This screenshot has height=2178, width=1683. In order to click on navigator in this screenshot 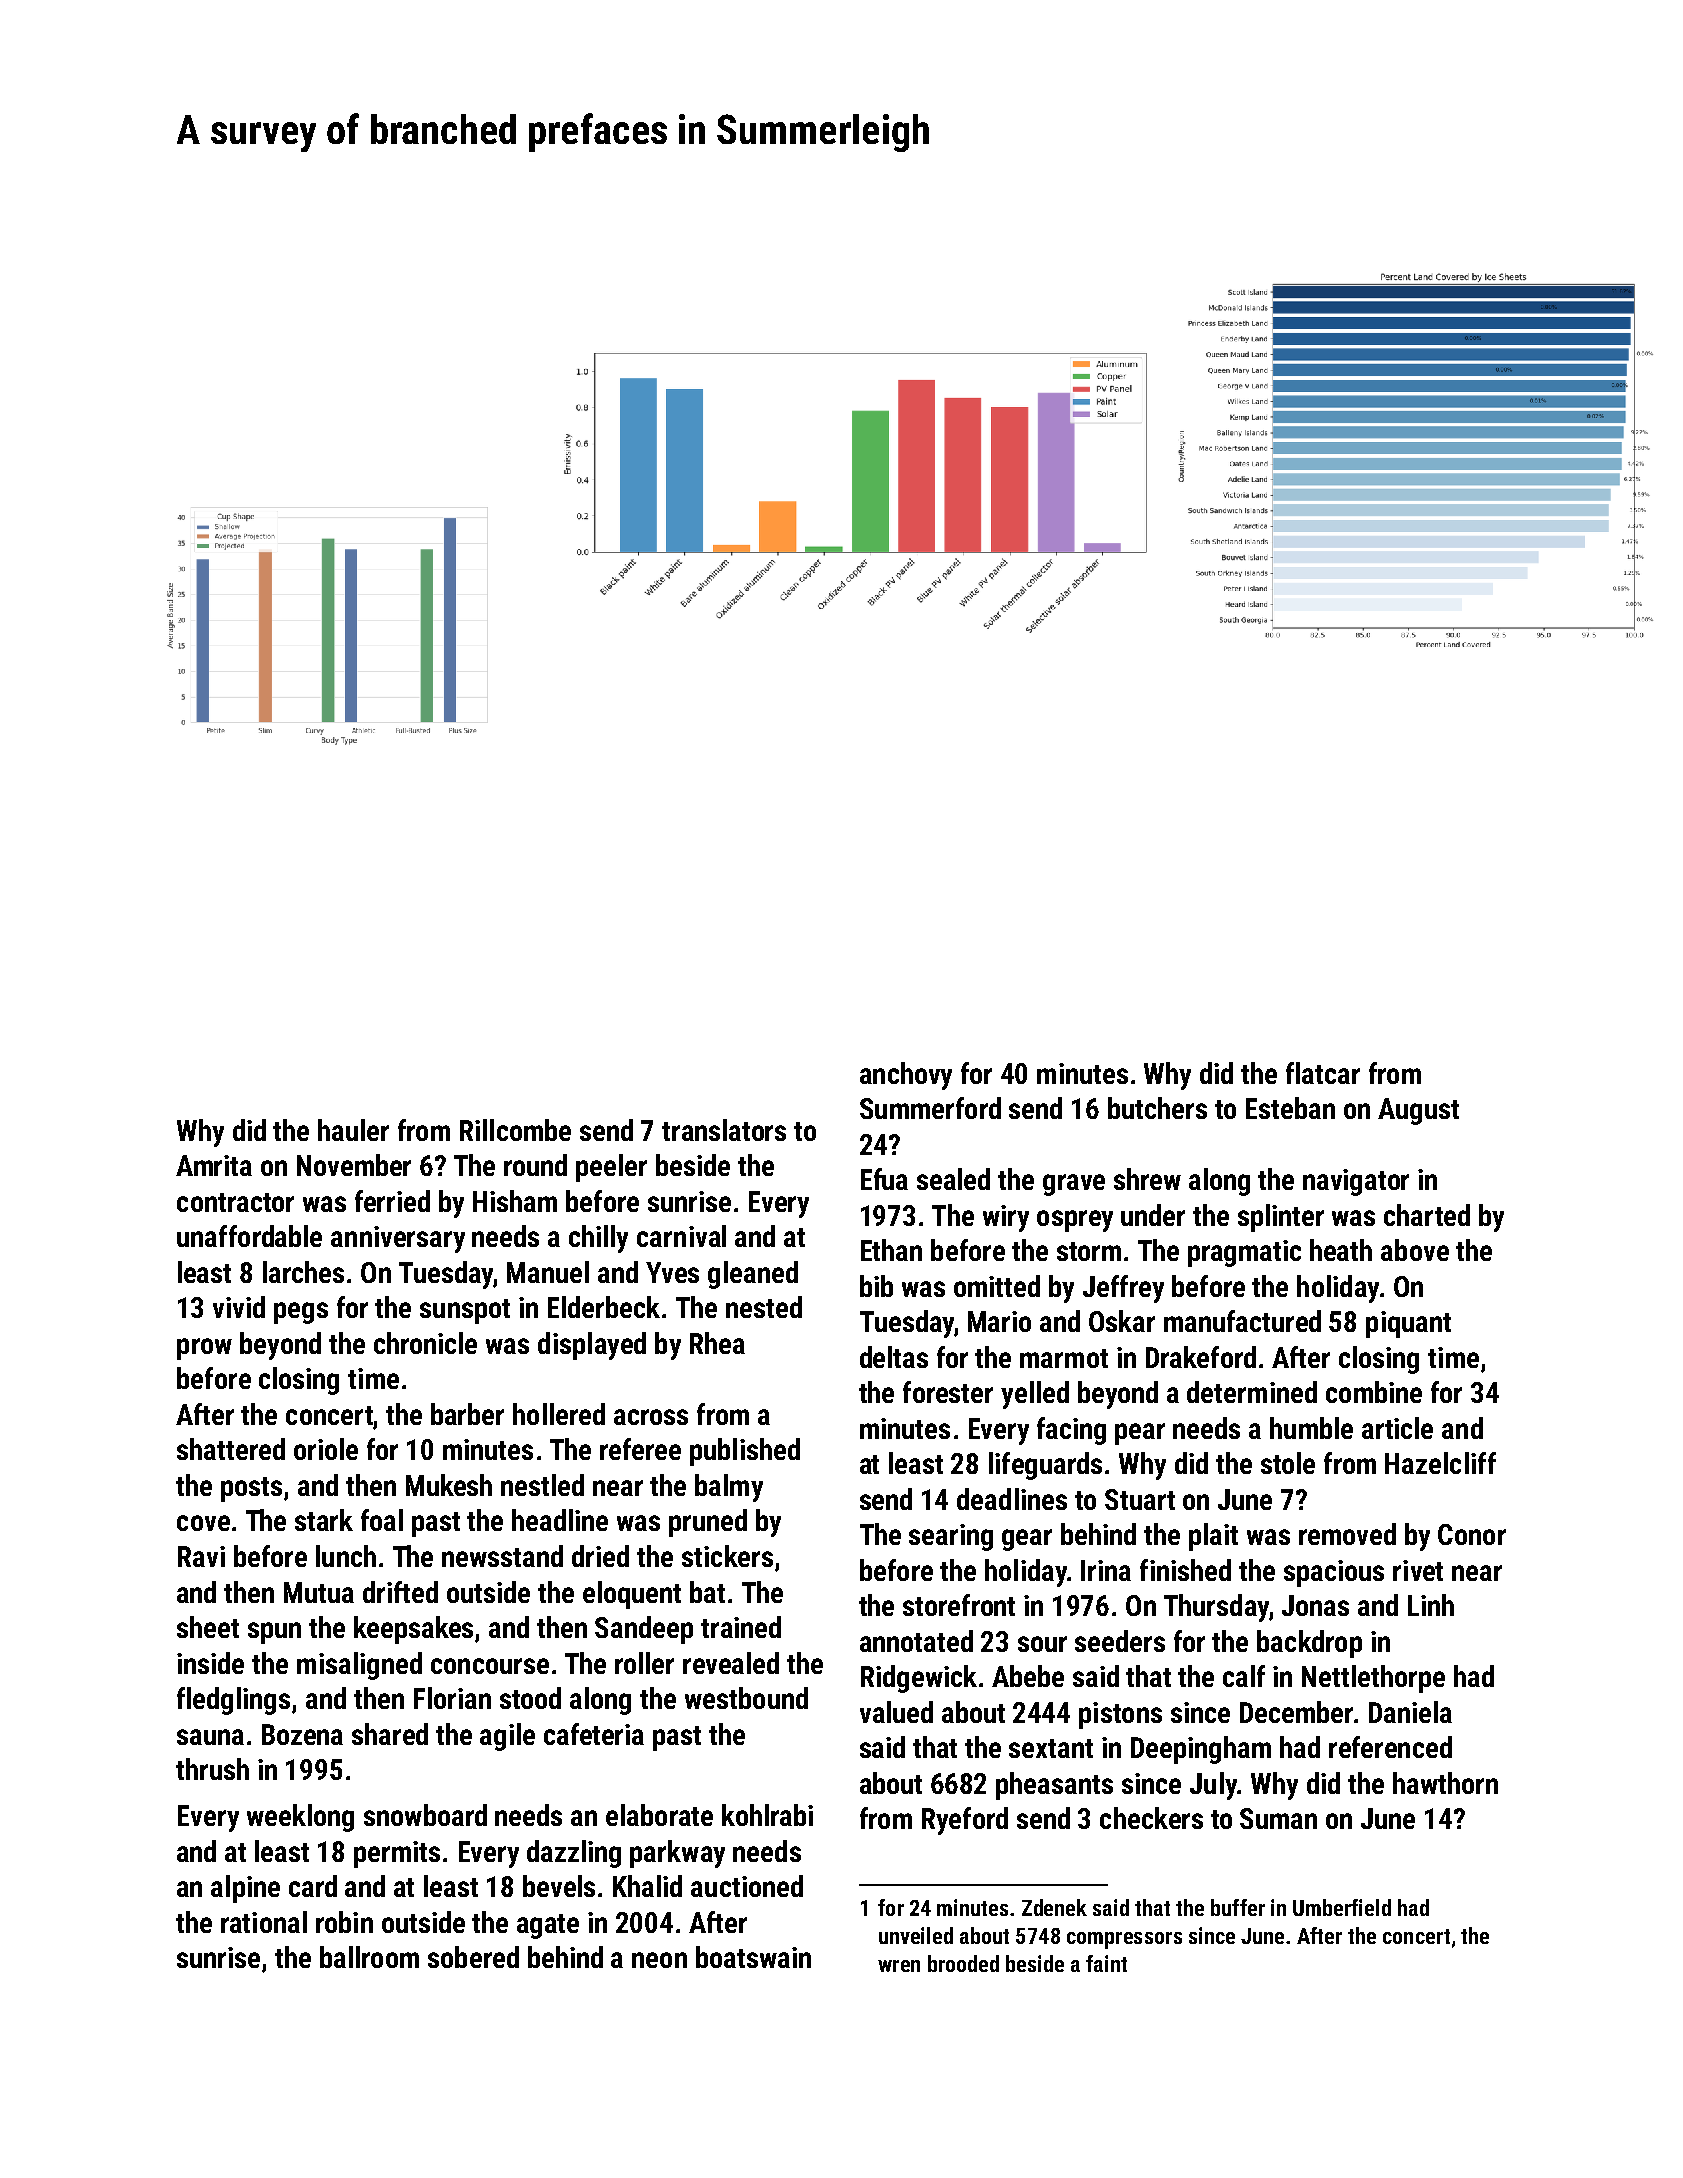, I will do `click(1356, 1182)`.
